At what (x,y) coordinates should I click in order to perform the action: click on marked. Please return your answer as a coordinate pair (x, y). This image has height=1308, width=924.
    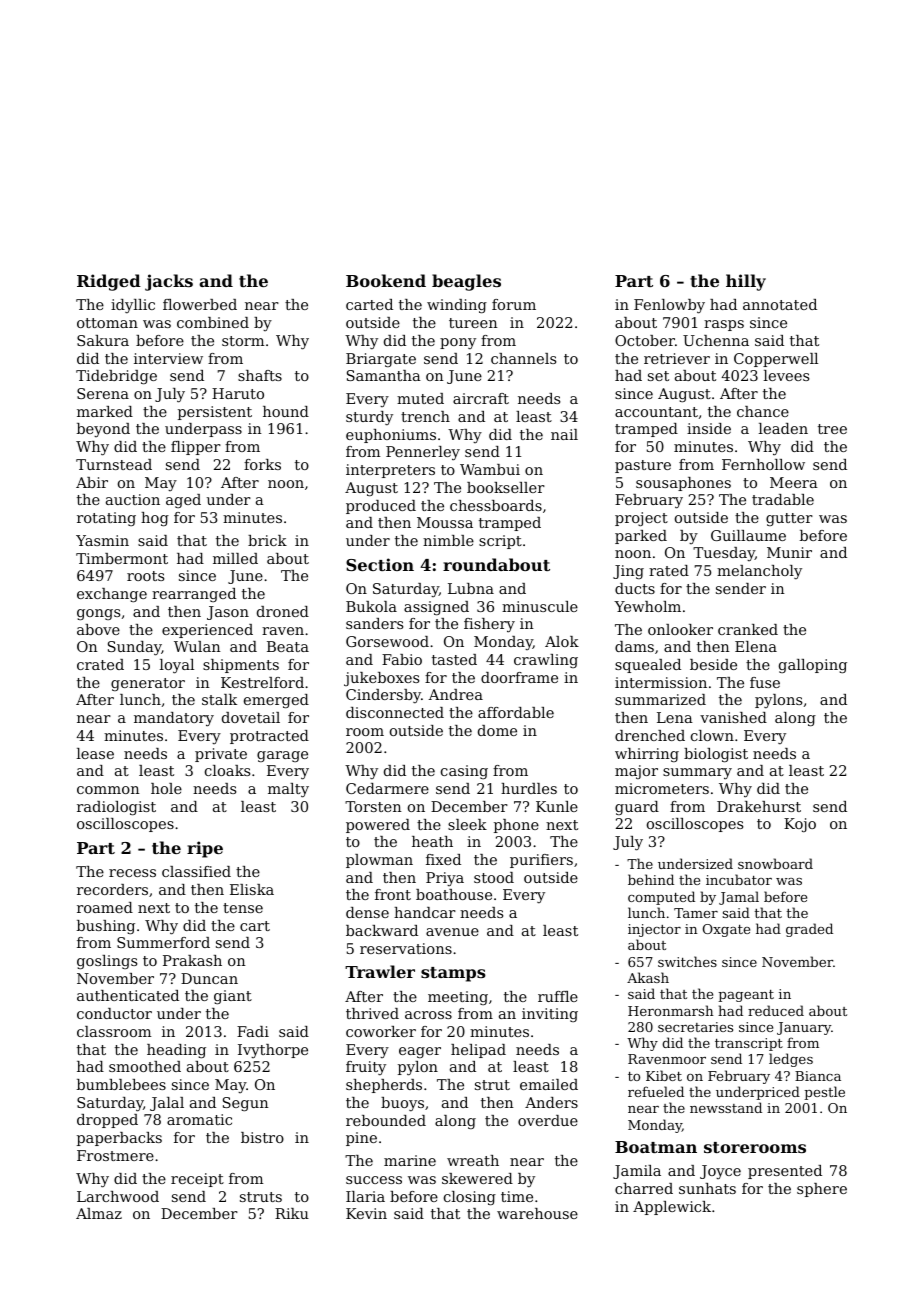
    Looking at the image, I should click on (105, 411).
